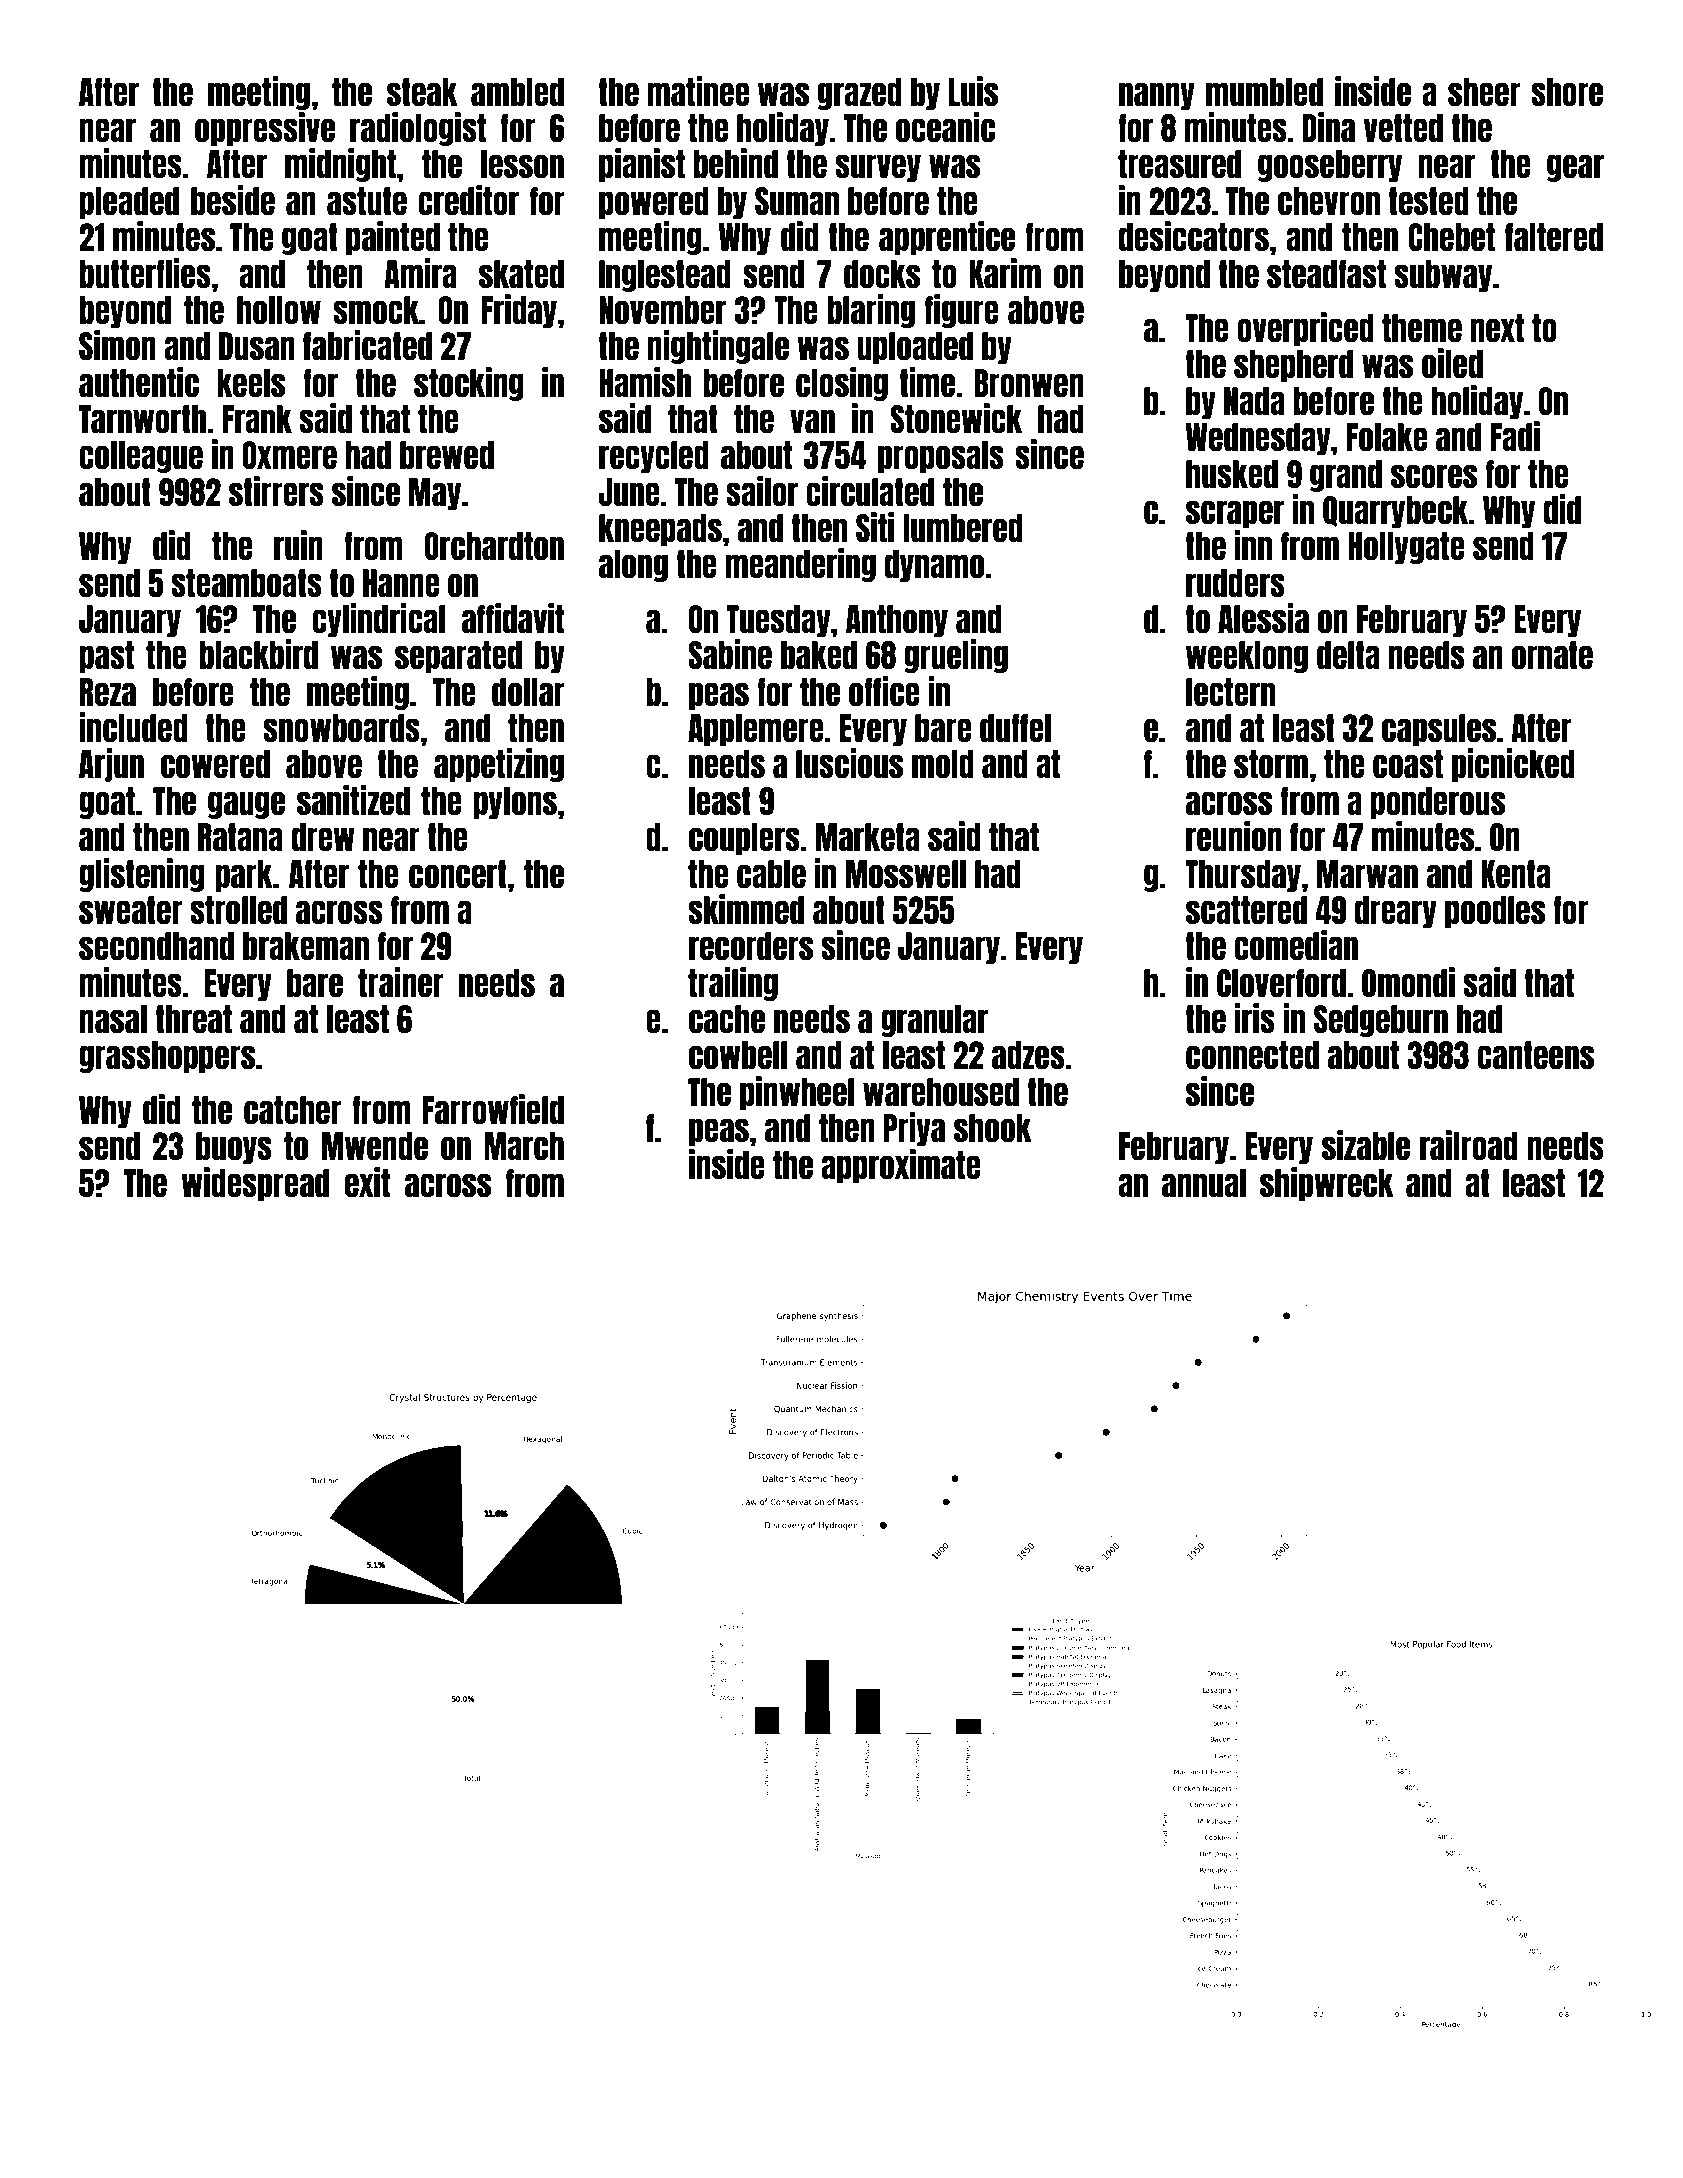 The height and width of the screenshot is (2178, 1683). I want to click on annual, so click(1204, 1183).
